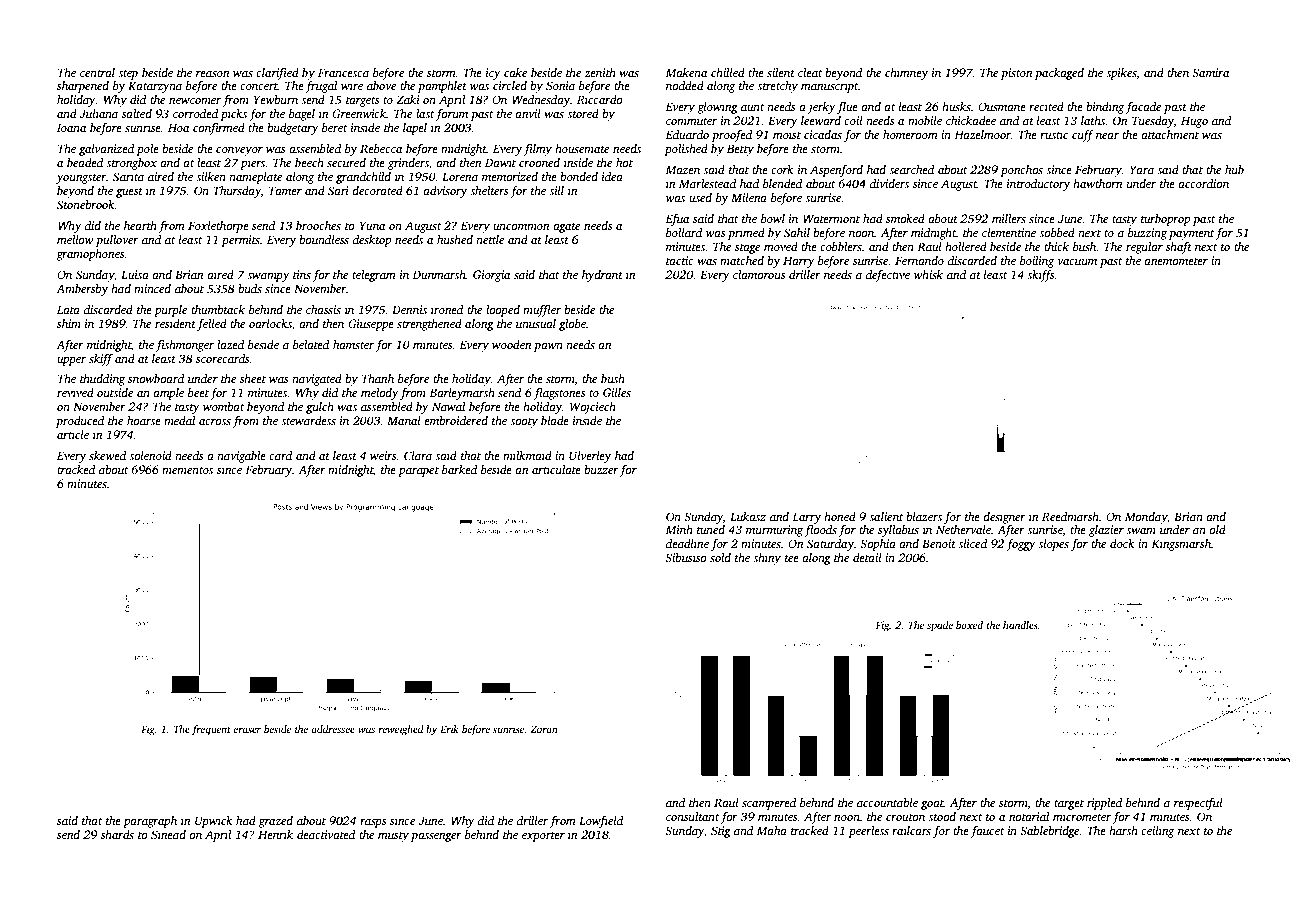 The width and height of the document is (1308, 924). I want to click on shim, so click(69, 323).
